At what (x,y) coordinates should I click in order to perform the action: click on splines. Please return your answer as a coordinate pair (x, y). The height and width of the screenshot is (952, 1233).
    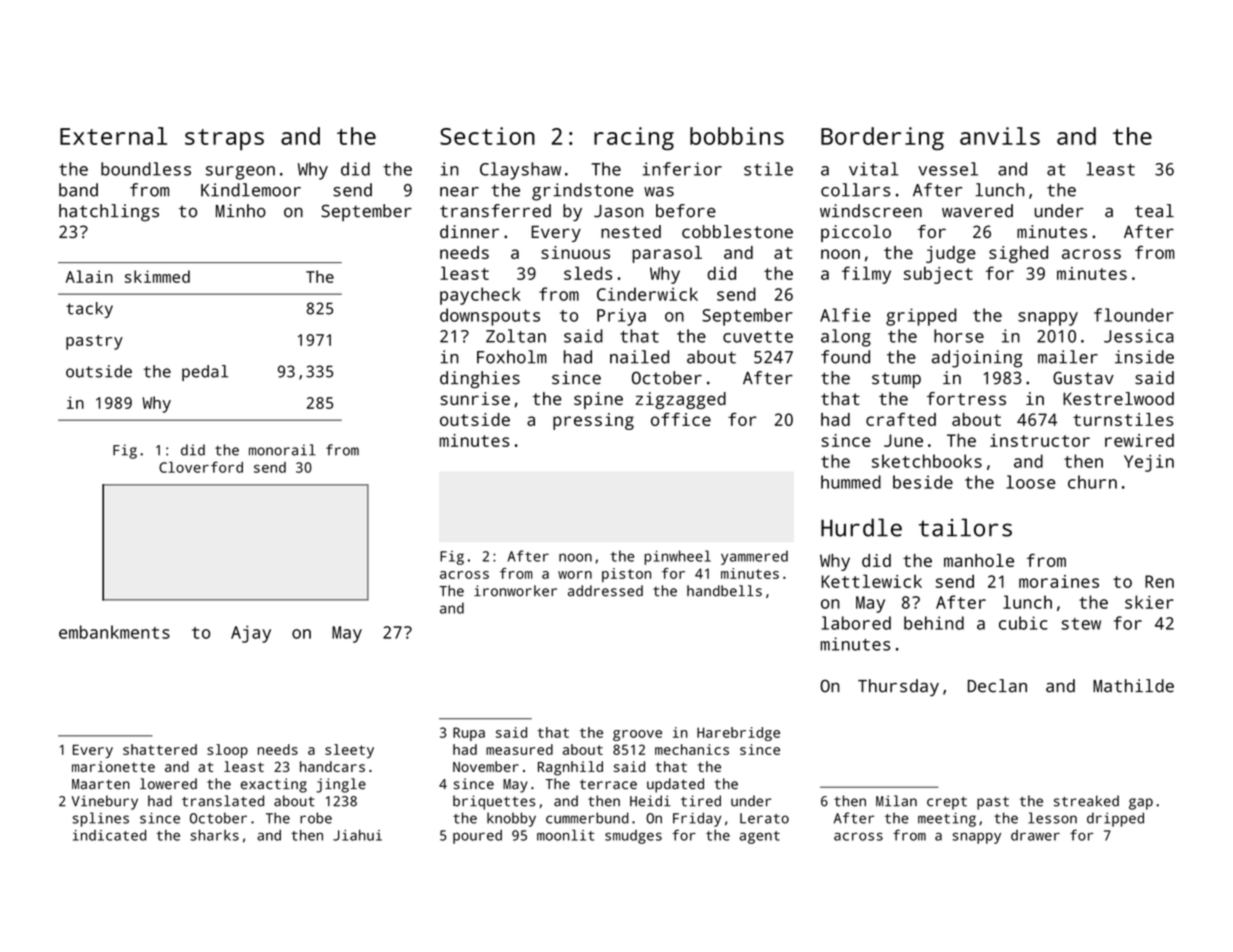
    Looking at the image, I should click on (101, 819).
